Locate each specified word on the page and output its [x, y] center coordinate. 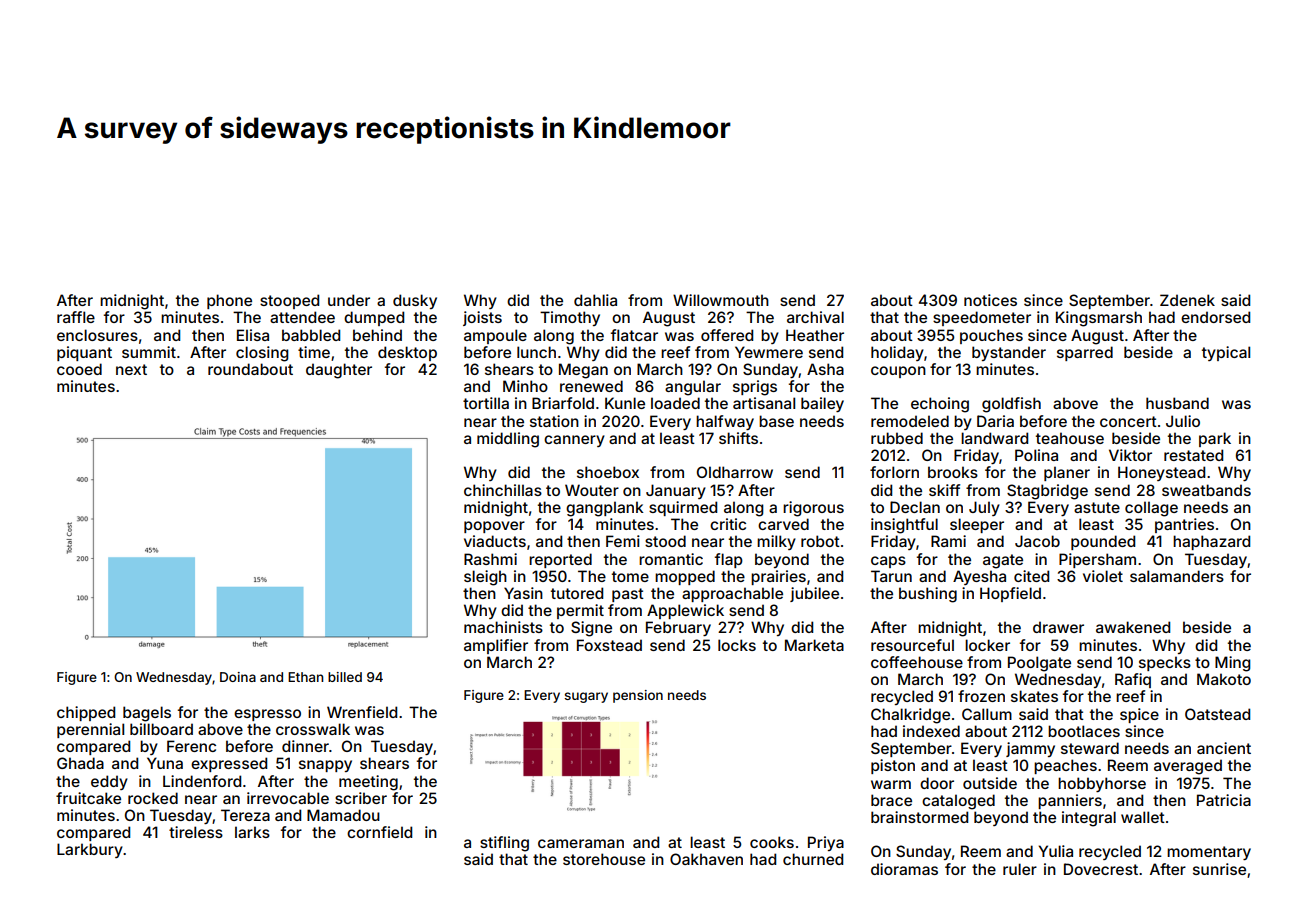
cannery [574, 441]
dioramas [904, 869]
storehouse [604, 859]
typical [1226, 353]
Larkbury [90, 850]
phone [229, 301]
